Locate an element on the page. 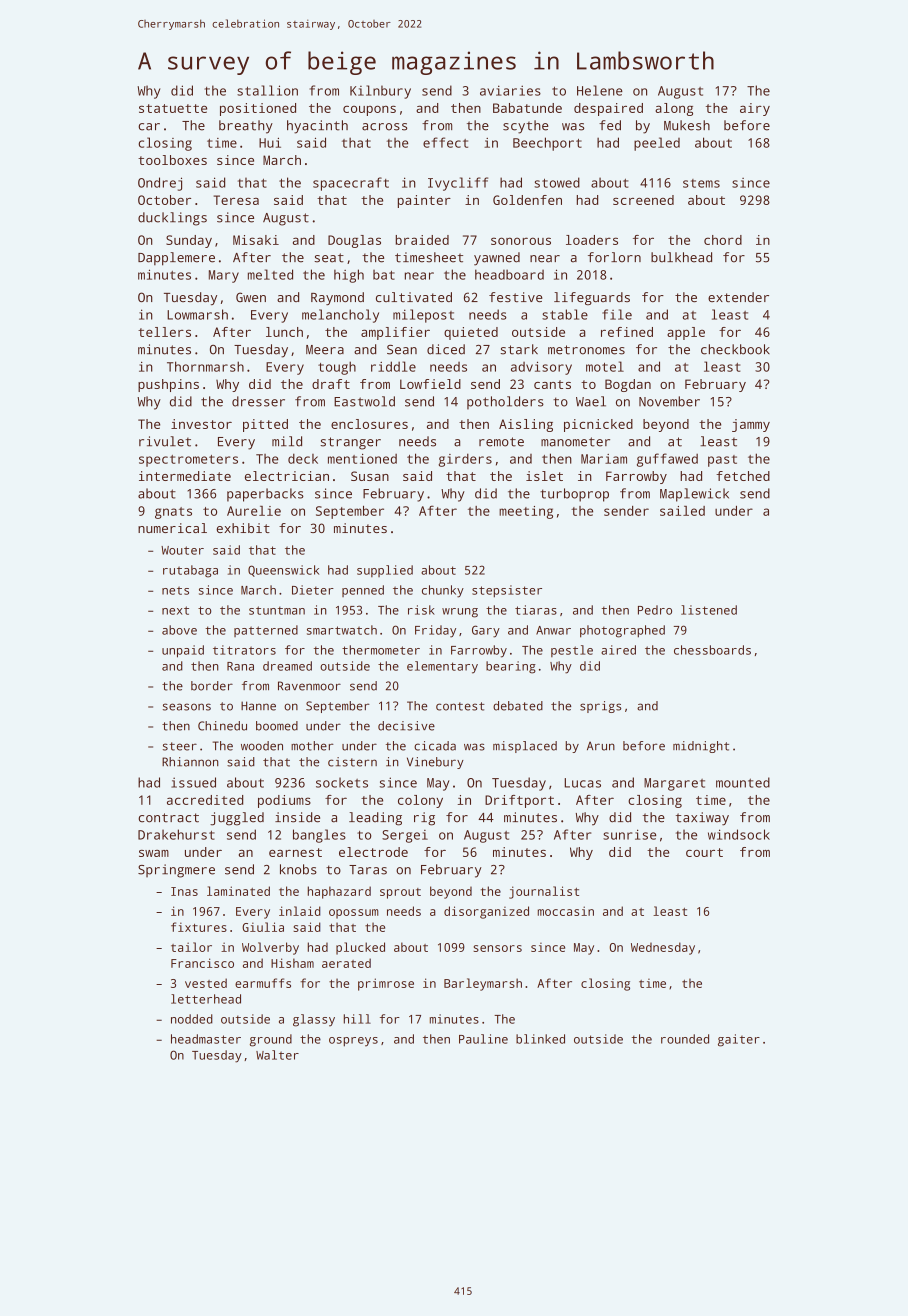 The height and width of the page is (1316, 908). ducklings is located at coordinates (172, 219).
